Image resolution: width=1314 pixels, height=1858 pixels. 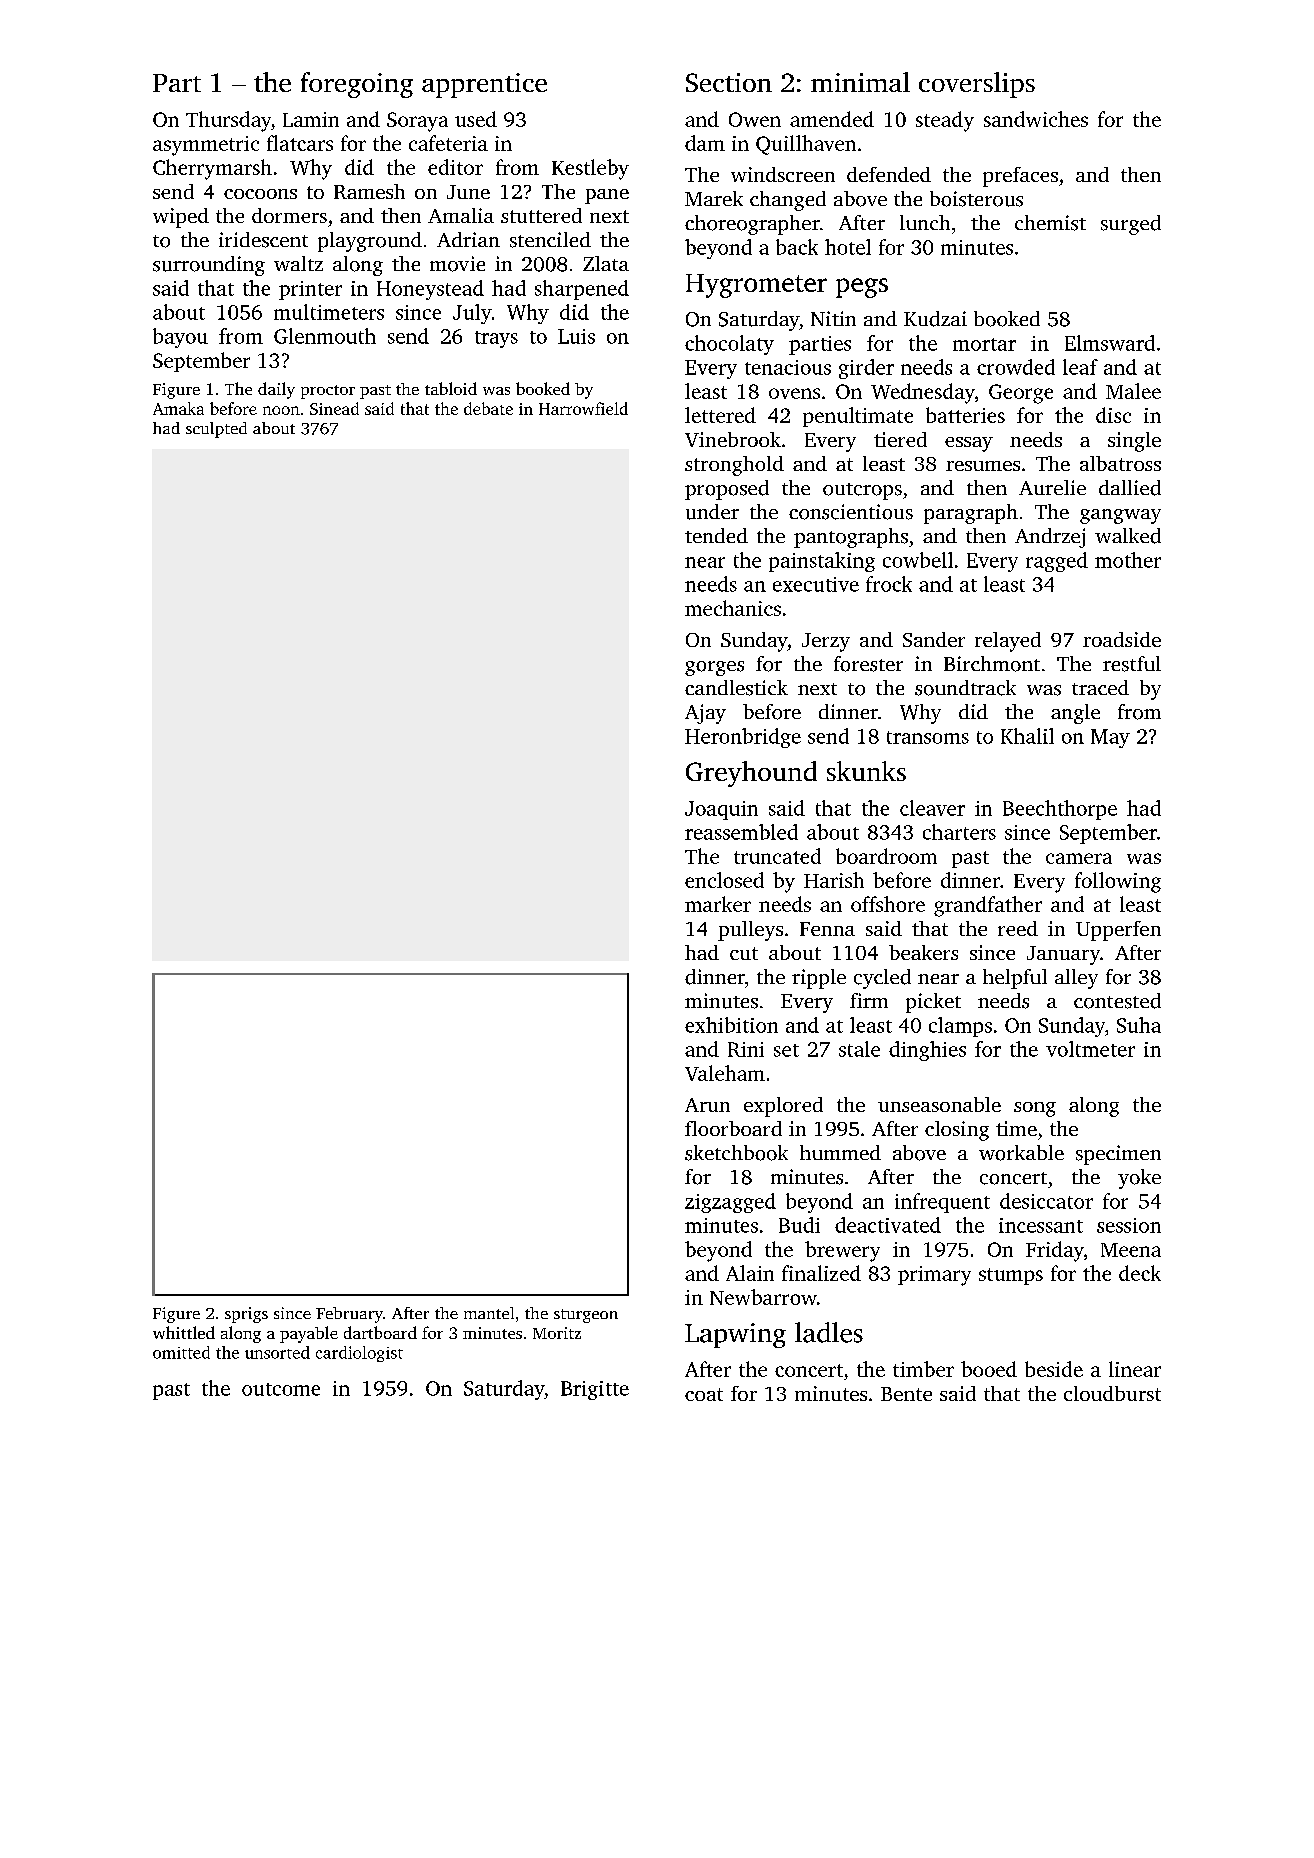 I want to click on Section, so click(x=729, y=82).
